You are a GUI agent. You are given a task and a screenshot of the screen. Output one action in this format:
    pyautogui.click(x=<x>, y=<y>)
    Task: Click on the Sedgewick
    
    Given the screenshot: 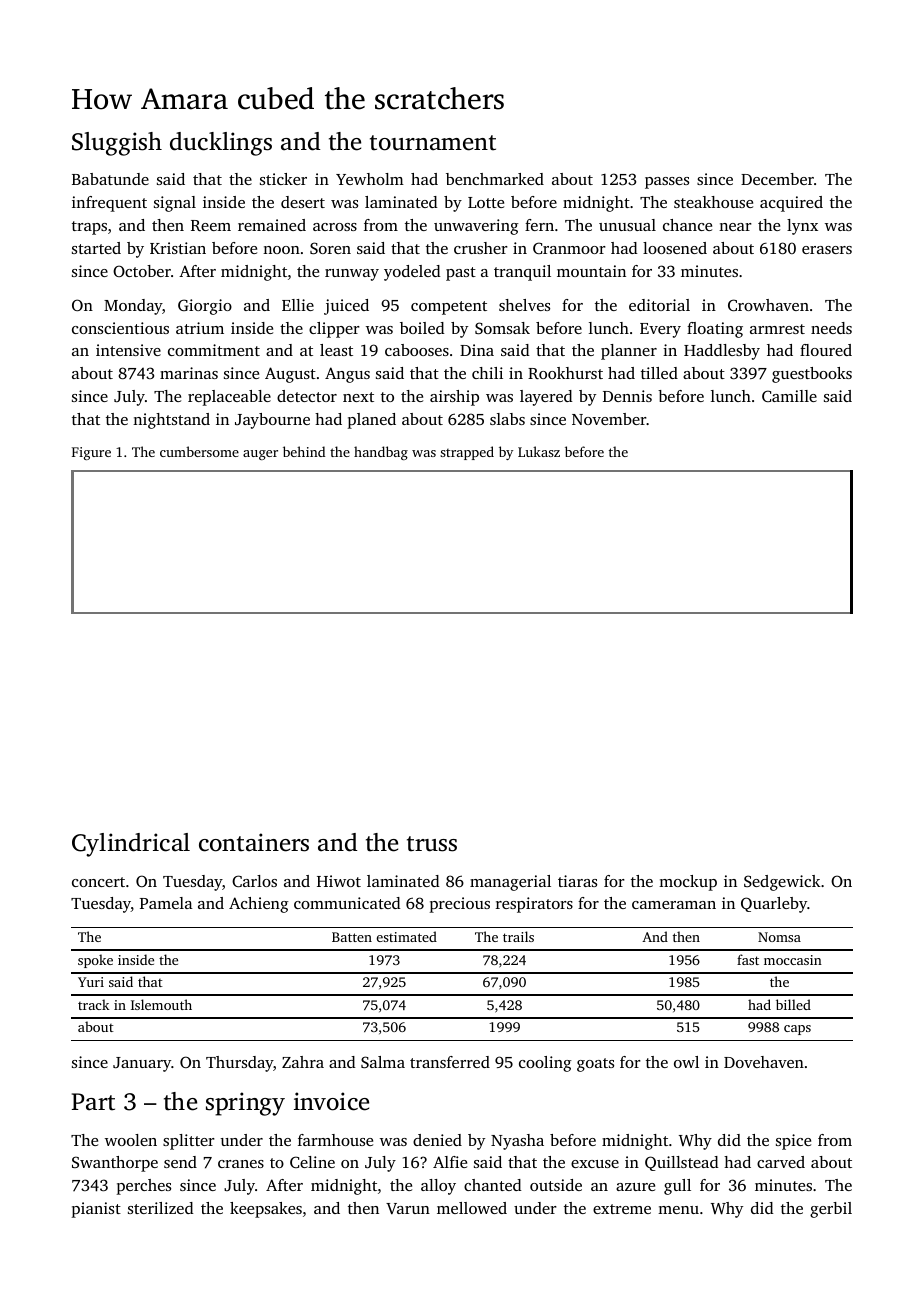 What is the action you would take?
    pyautogui.click(x=782, y=883)
